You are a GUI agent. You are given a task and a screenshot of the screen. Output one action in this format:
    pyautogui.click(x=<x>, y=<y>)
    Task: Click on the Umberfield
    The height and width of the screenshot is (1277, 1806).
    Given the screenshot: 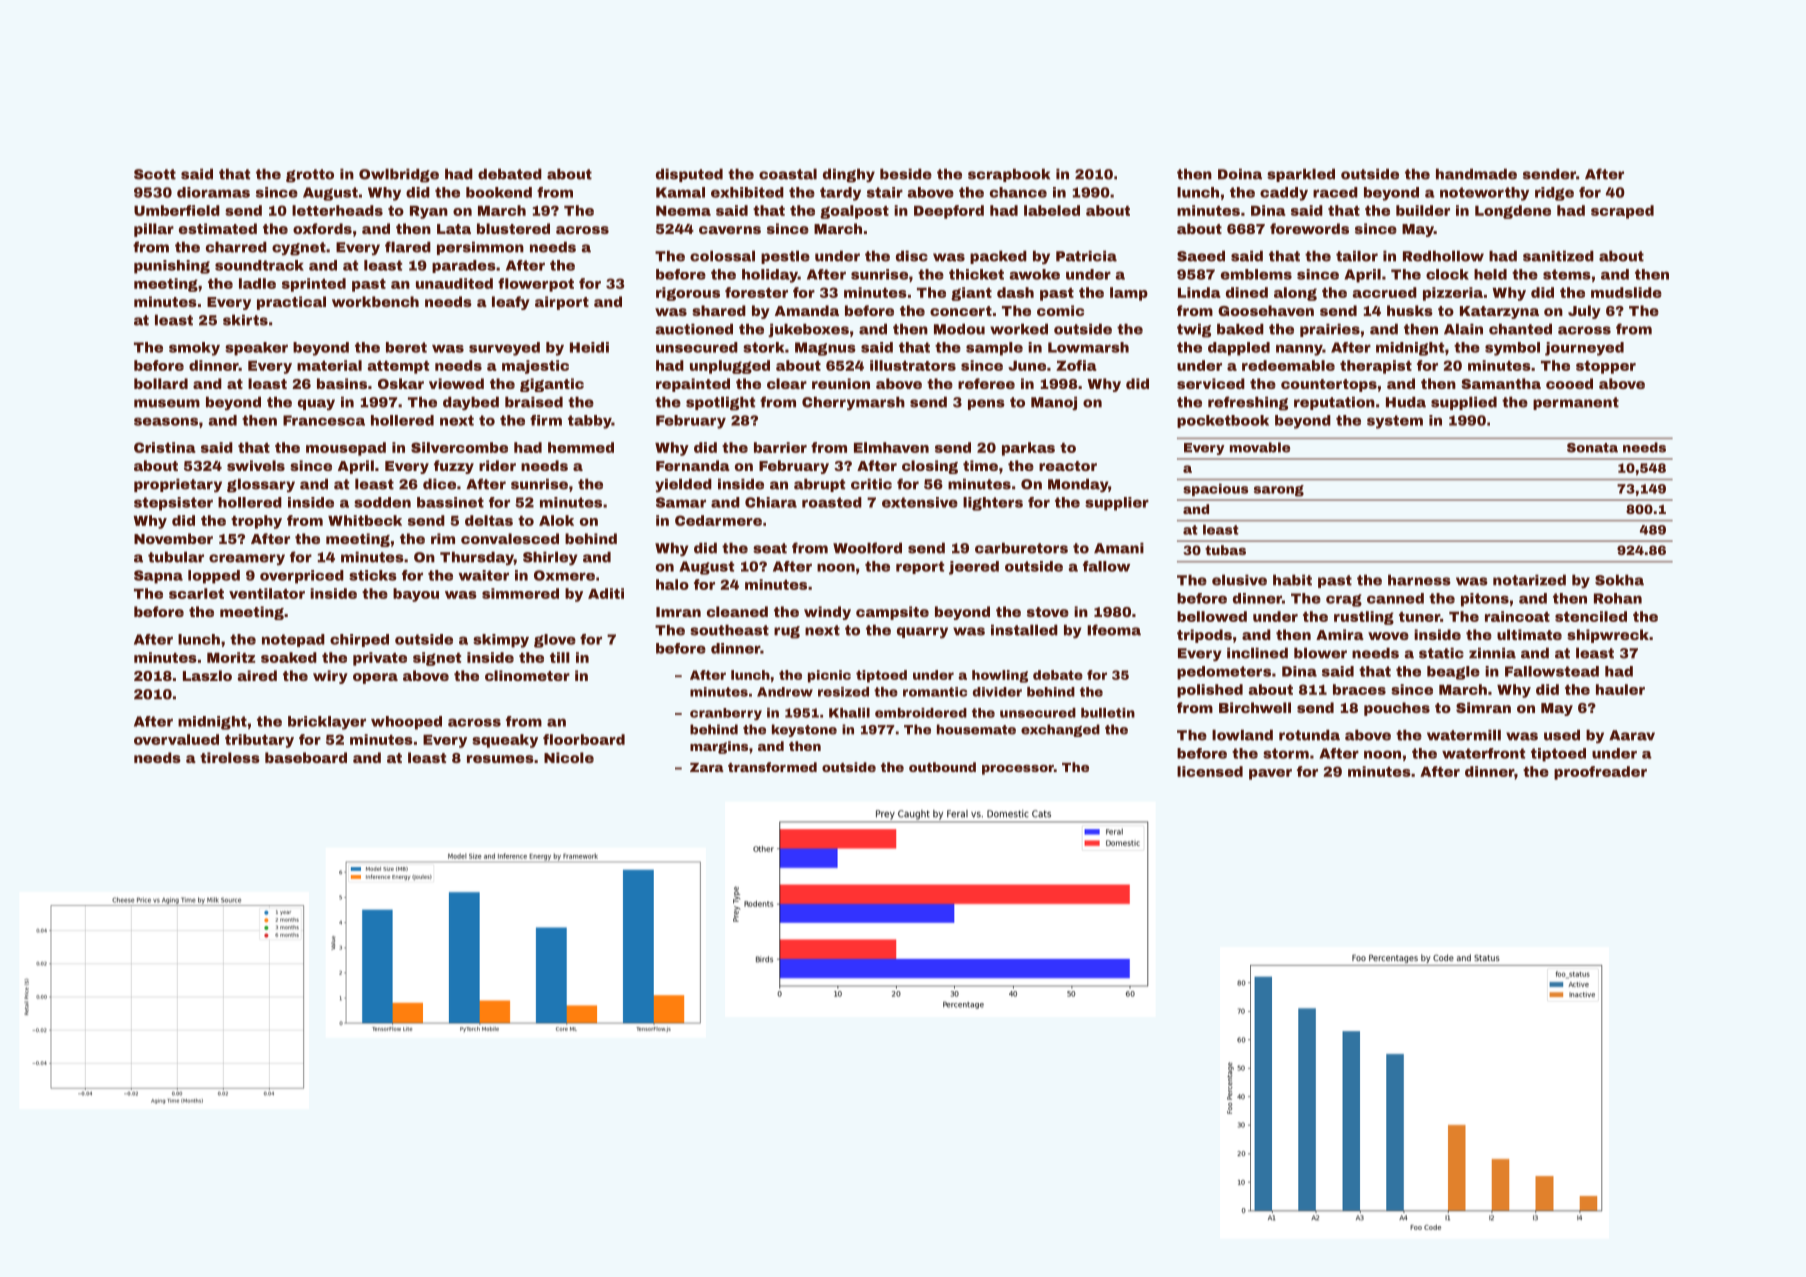 What is the action you would take?
    pyautogui.click(x=177, y=210)
